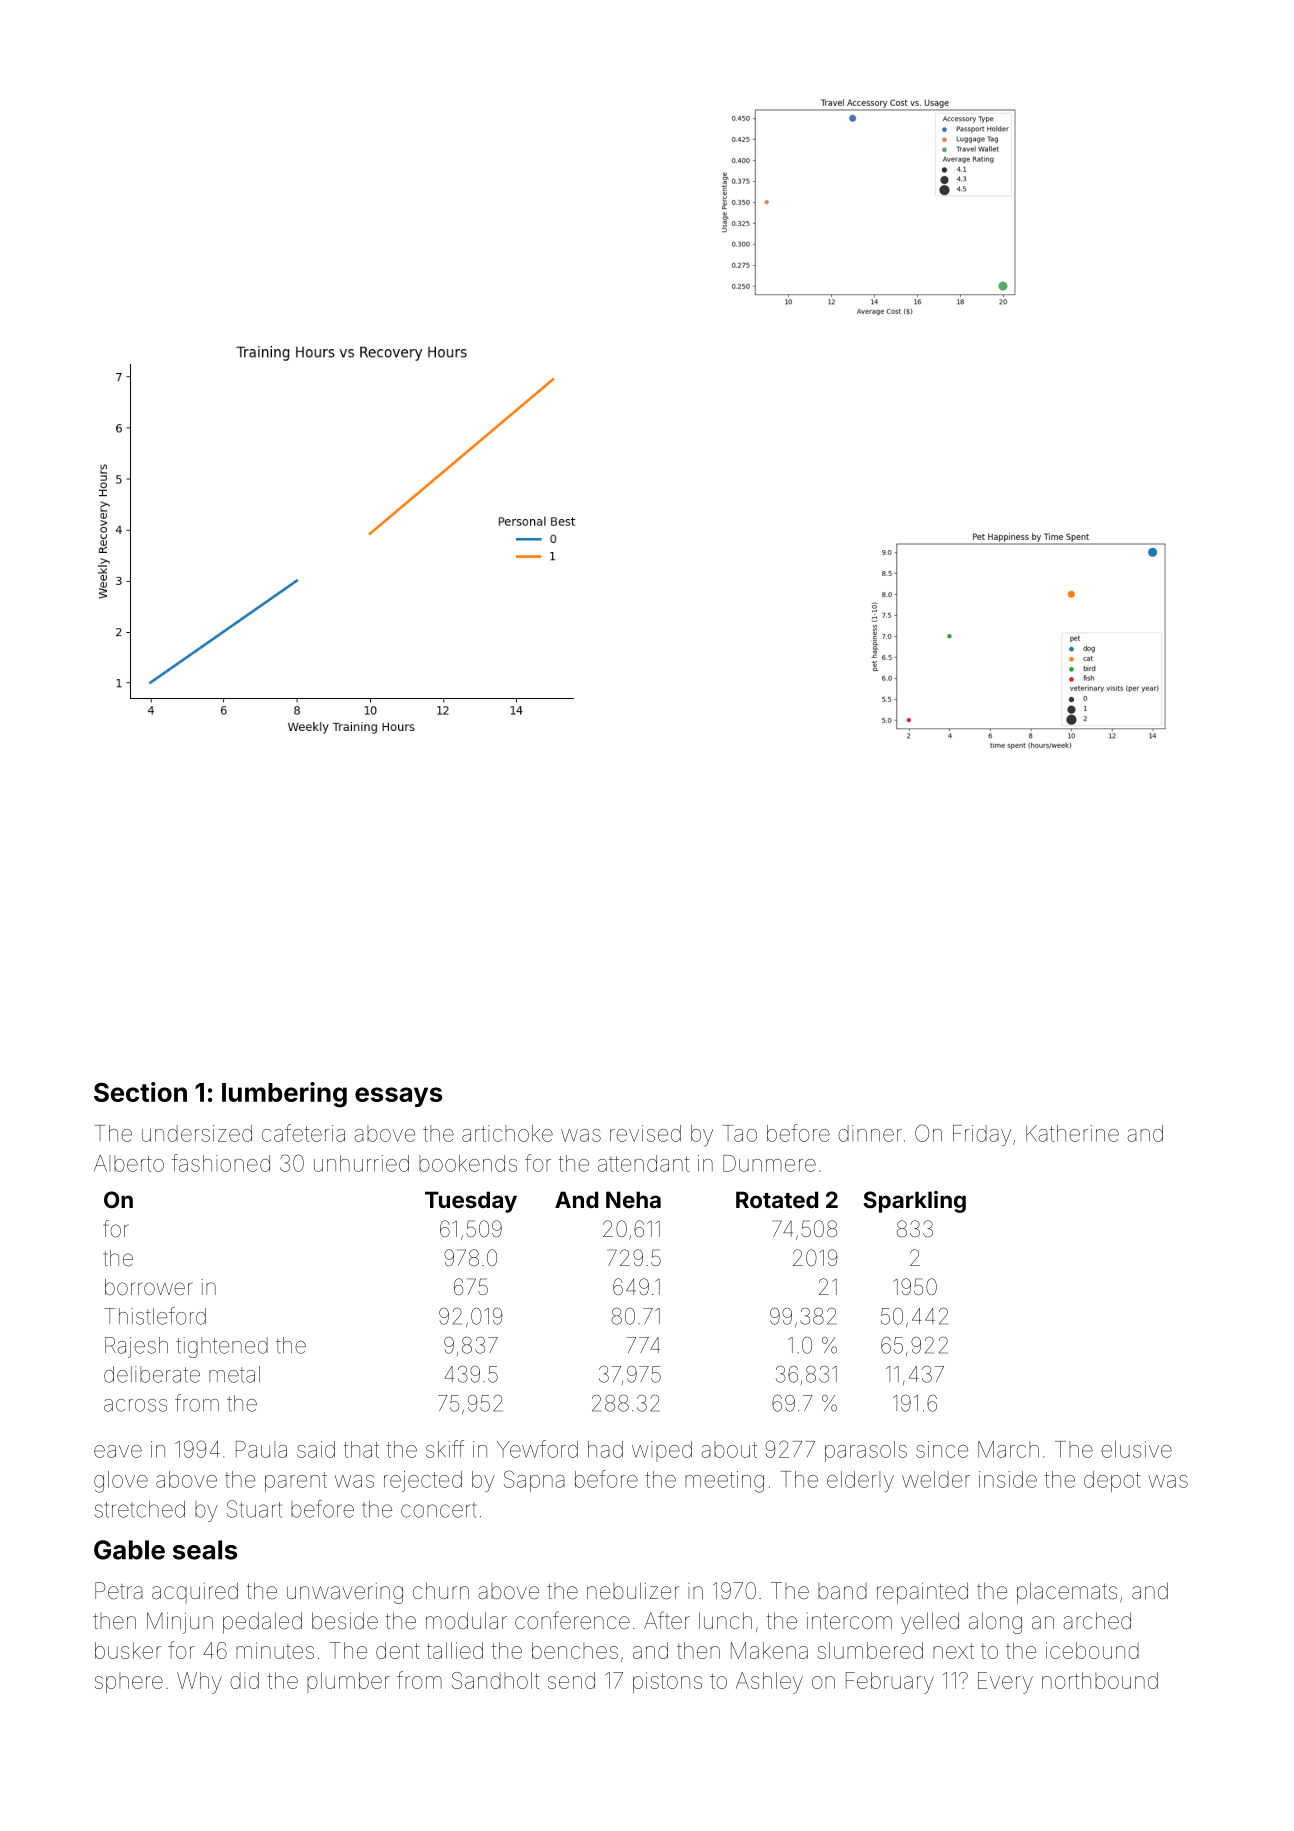 This screenshot has height=1831, width=1294. What do you see at coordinates (119, 1591) in the screenshot?
I see `Petra` at bounding box center [119, 1591].
